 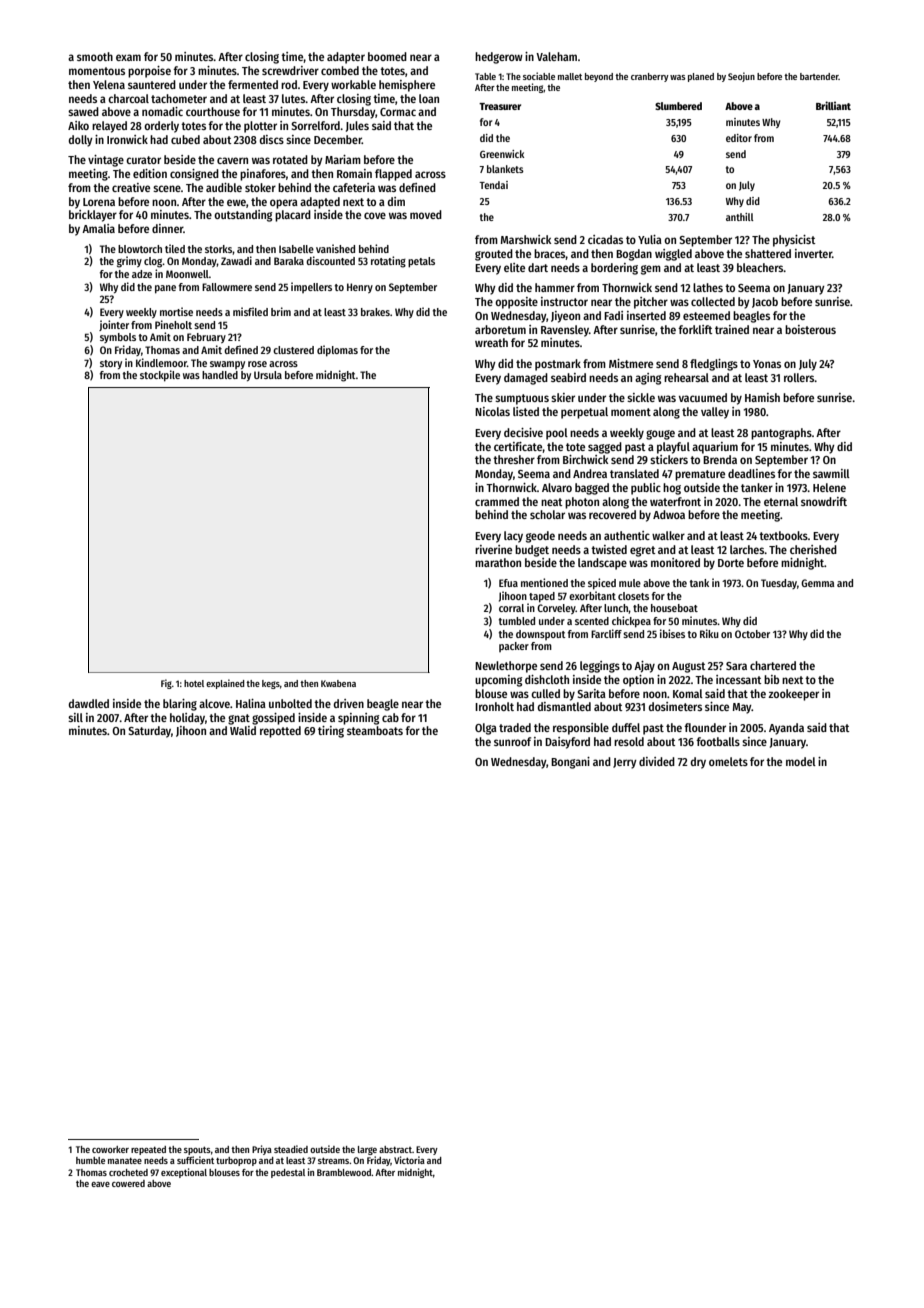 What do you see at coordinates (801, 761) in the image?
I see `model` at bounding box center [801, 761].
